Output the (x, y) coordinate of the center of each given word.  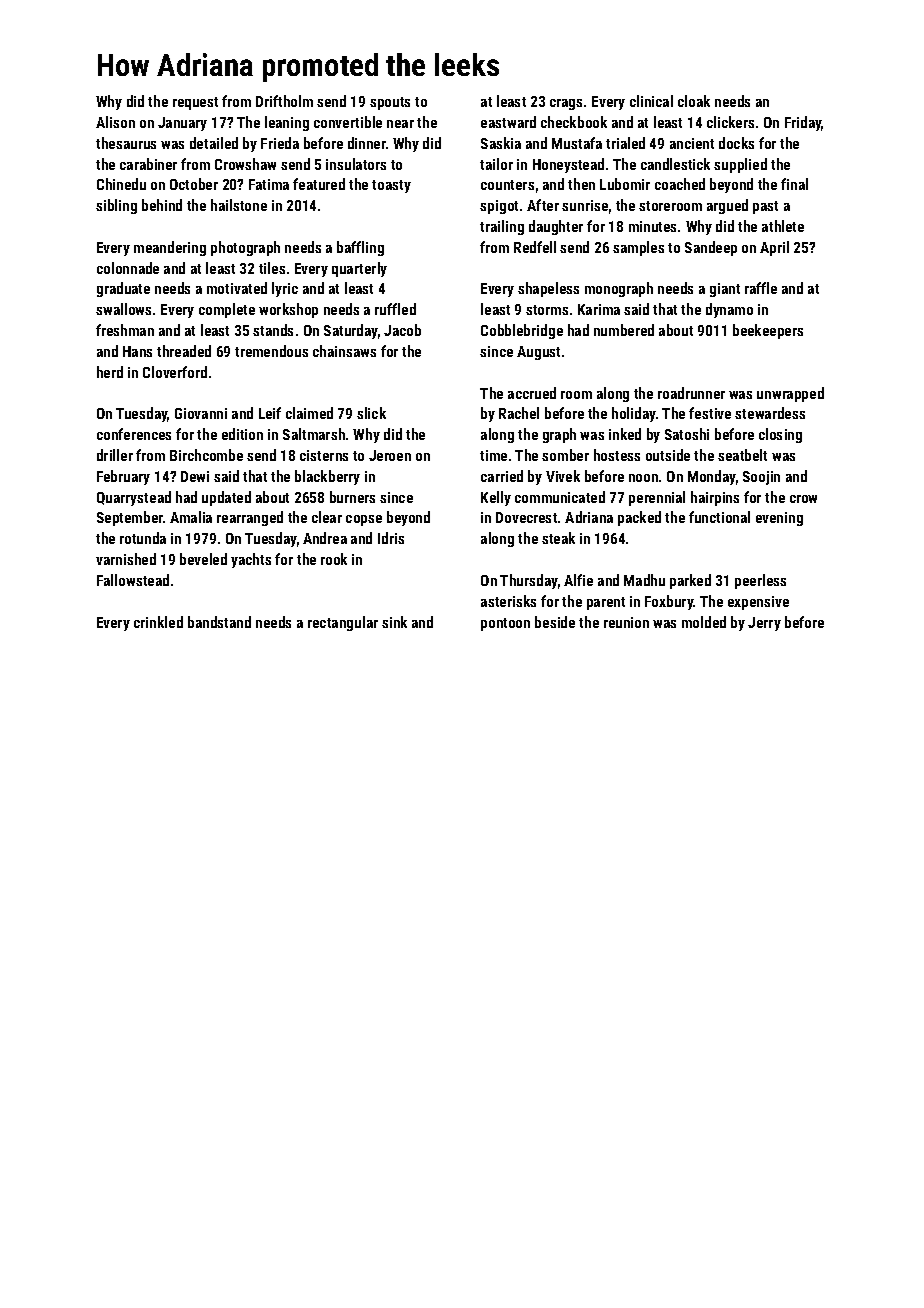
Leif (270, 413)
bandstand (219, 622)
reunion (626, 622)
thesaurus (126, 143)
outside (668, 455)
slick (371, 413)
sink (394, 622)
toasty (391, 186)
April (774, 248)
